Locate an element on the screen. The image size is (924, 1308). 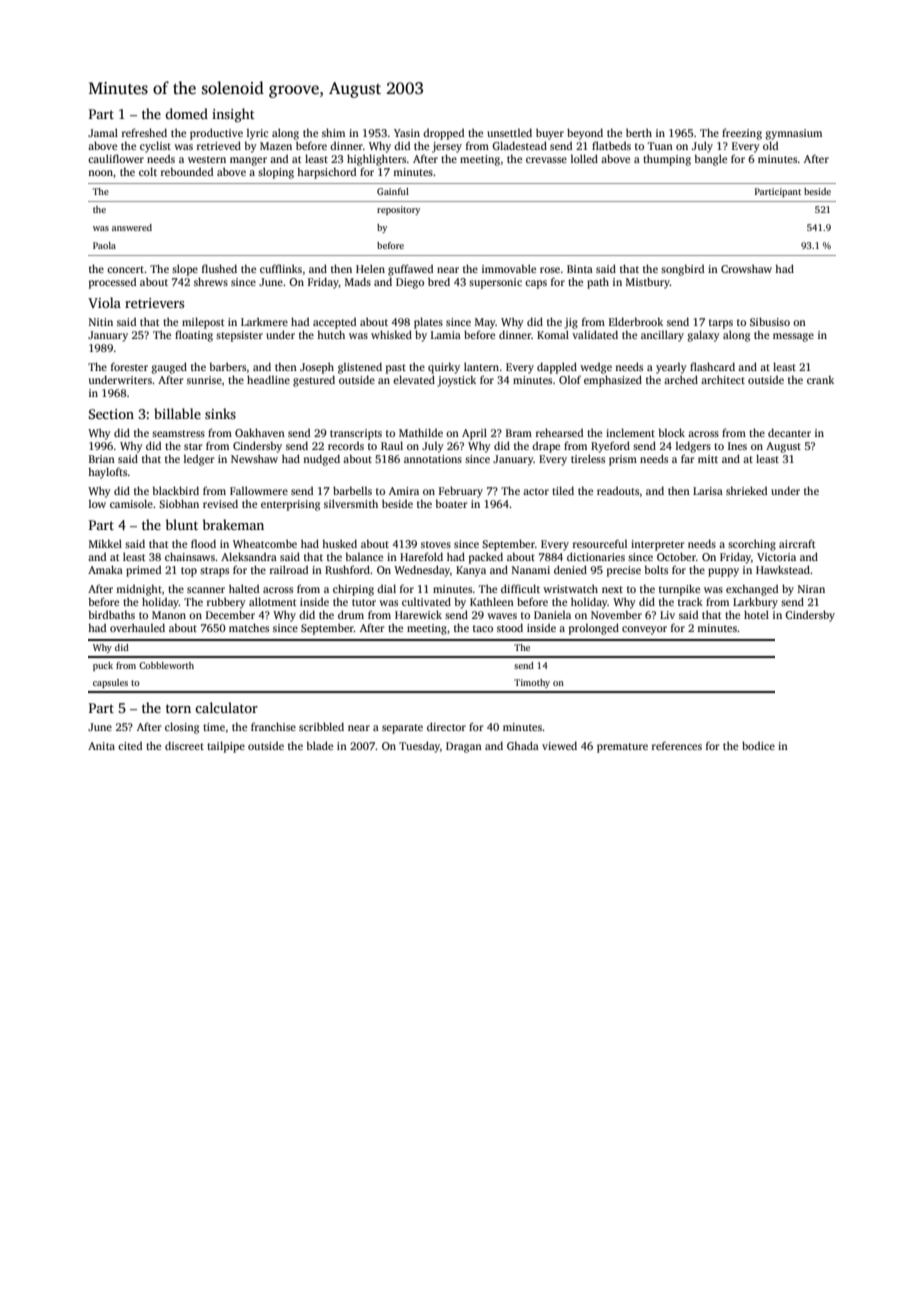
bodice is located at coordinates (758, 745).
